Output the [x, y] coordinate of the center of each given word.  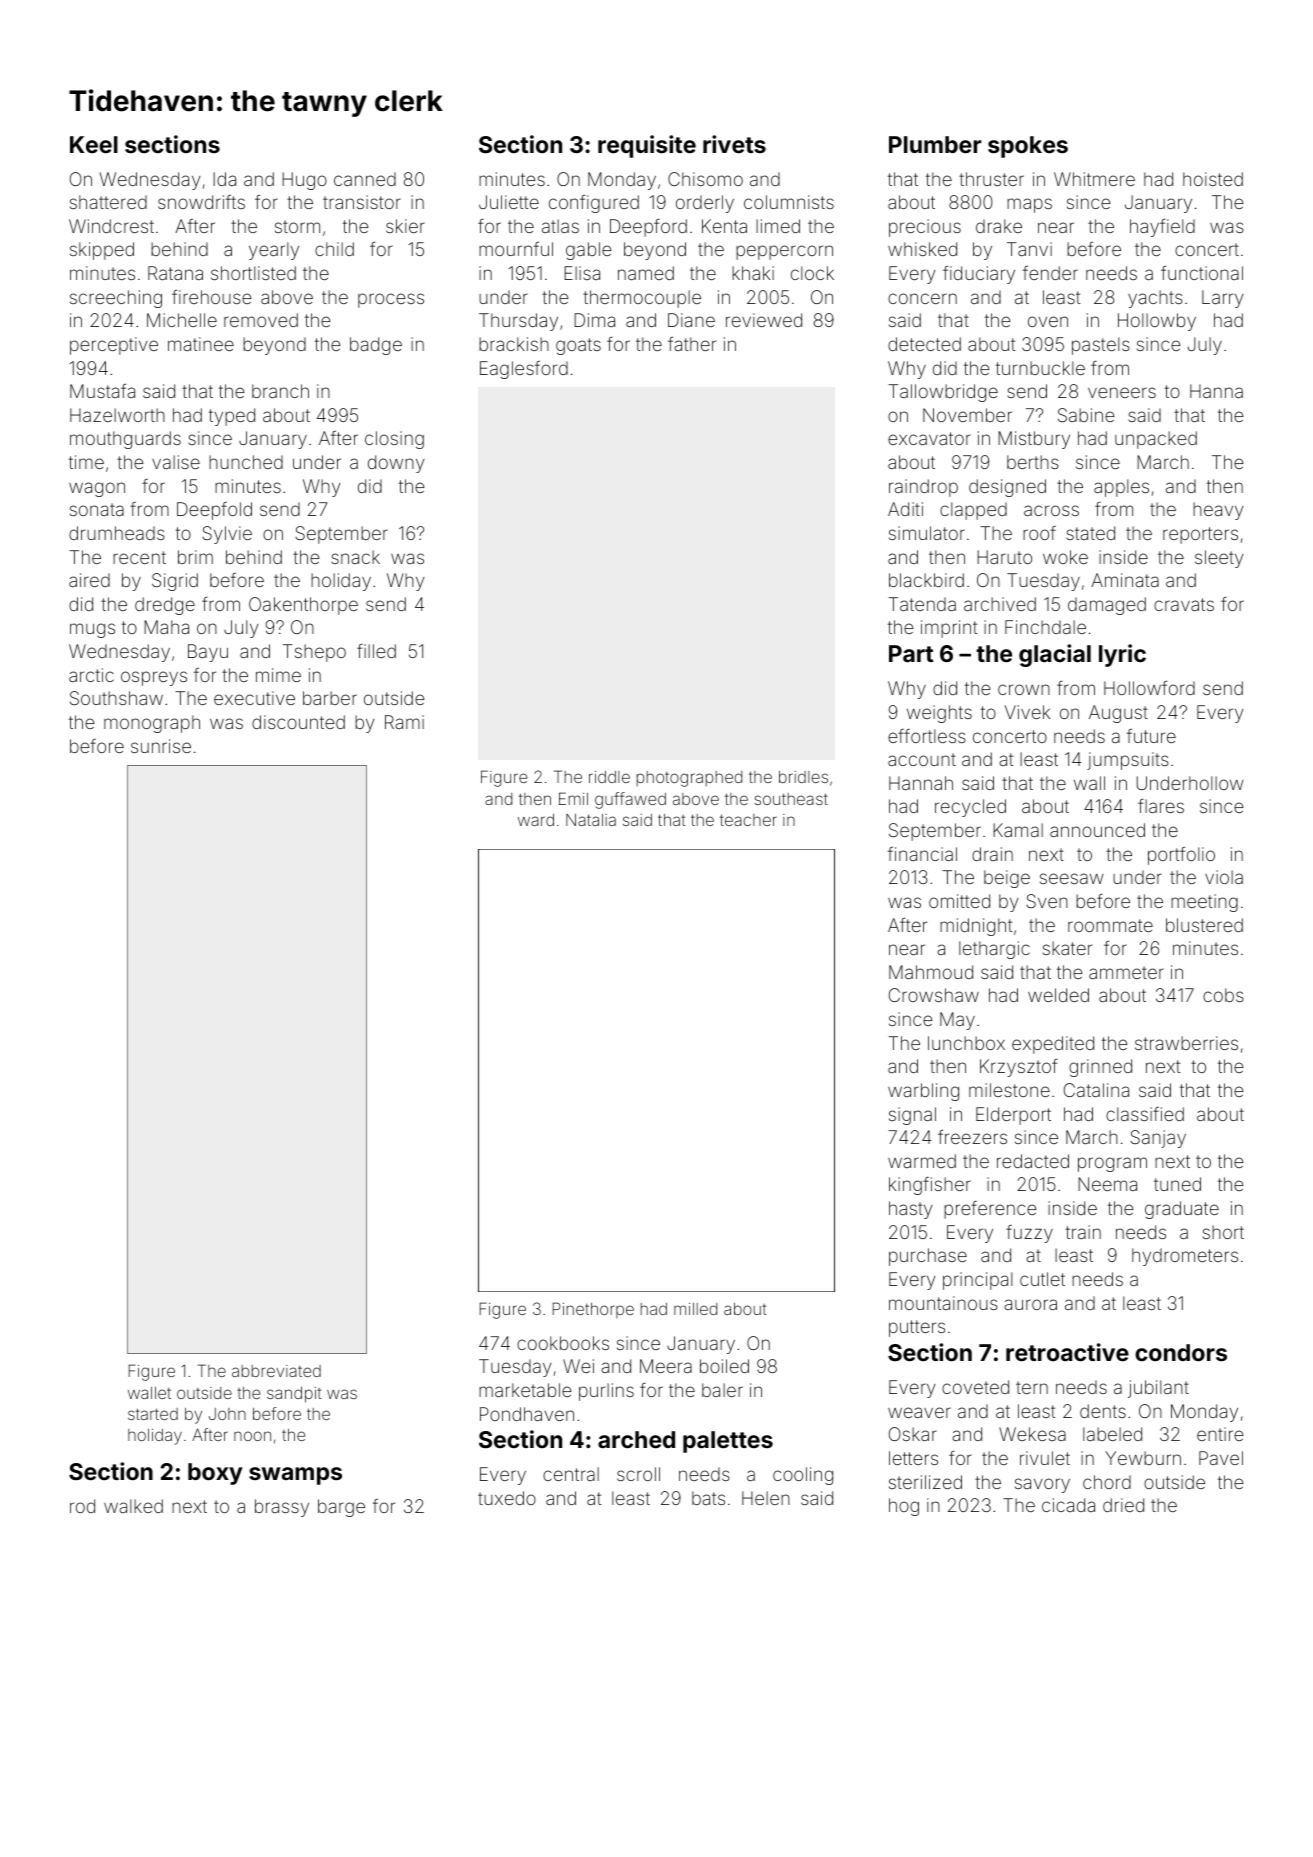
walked [133, 1506]
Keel [94, 144]
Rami [404, 722]
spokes [1028, 147]
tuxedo [507, 1498]
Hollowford [1149, 688]
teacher [748, 820]
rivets [734, 144]
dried [1123, 1505]
